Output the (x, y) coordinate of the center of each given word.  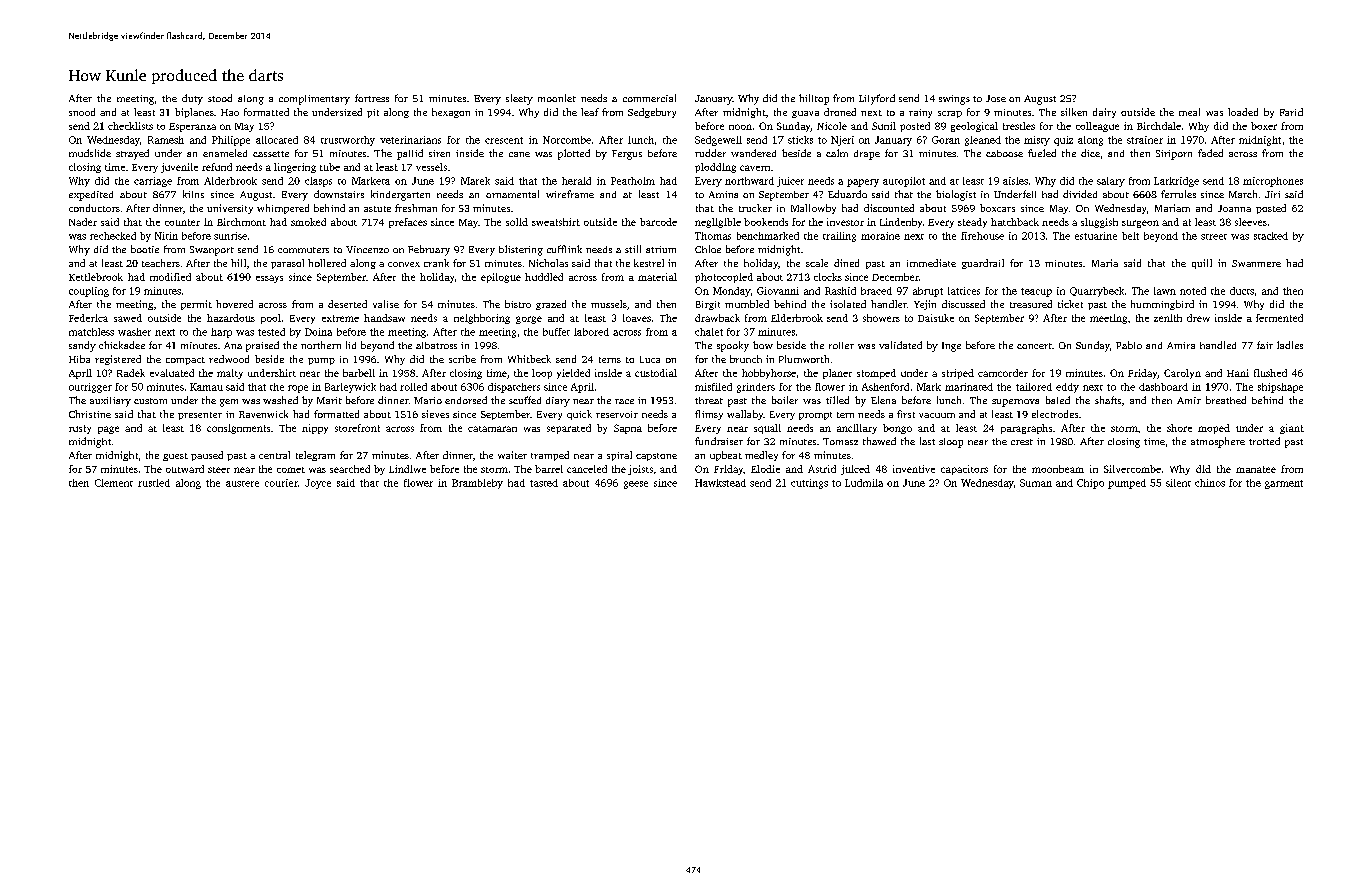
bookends (766, 222)
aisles (1015, 181)
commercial (649, 98)
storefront (357, 428)
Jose (996, 98)
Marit (329, 400)
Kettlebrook (96, 277)
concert (1034, 346)
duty (192, 99)
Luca (650, 359)
